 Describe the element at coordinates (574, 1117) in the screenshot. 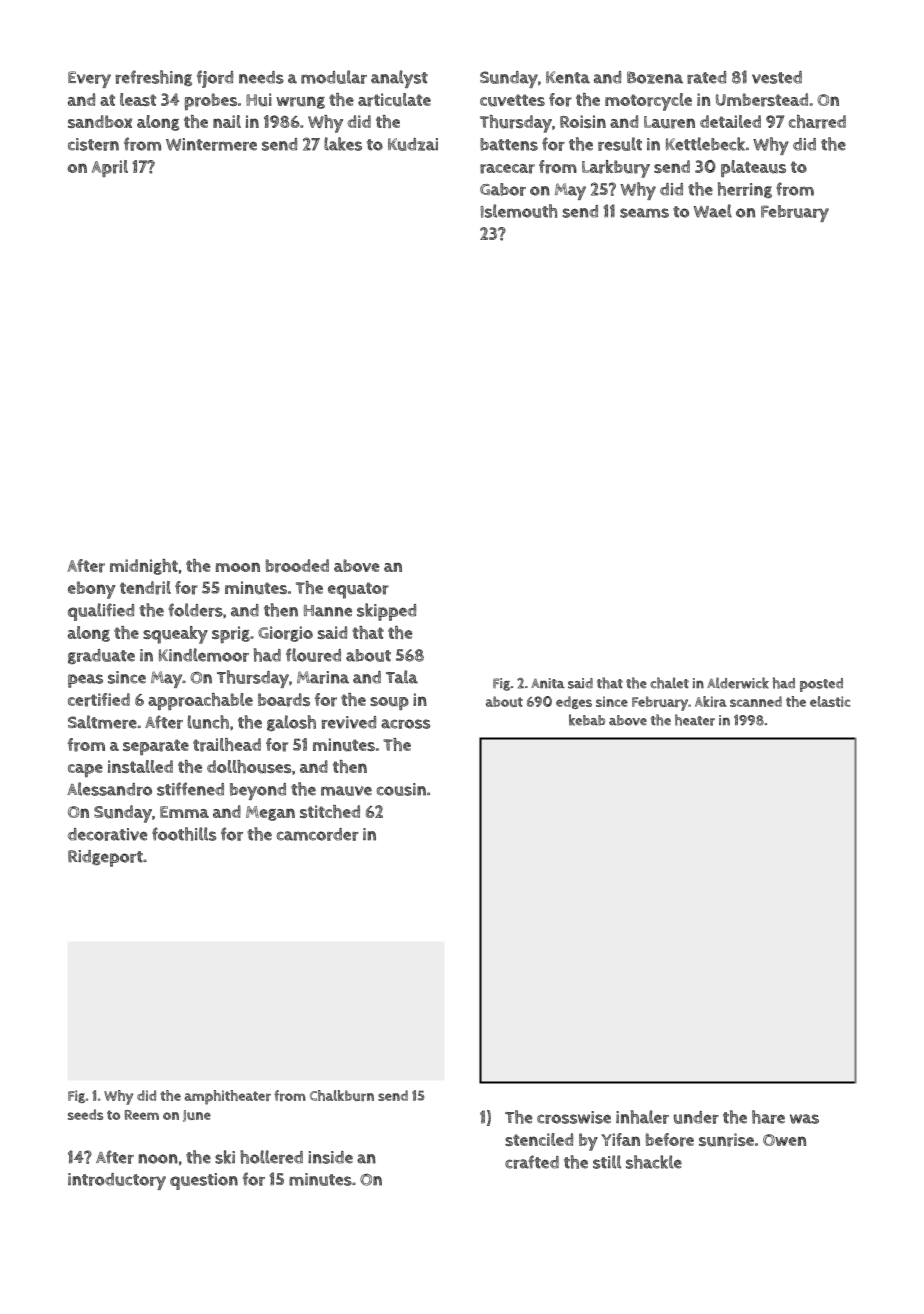

I see `crosswise` at that location.
